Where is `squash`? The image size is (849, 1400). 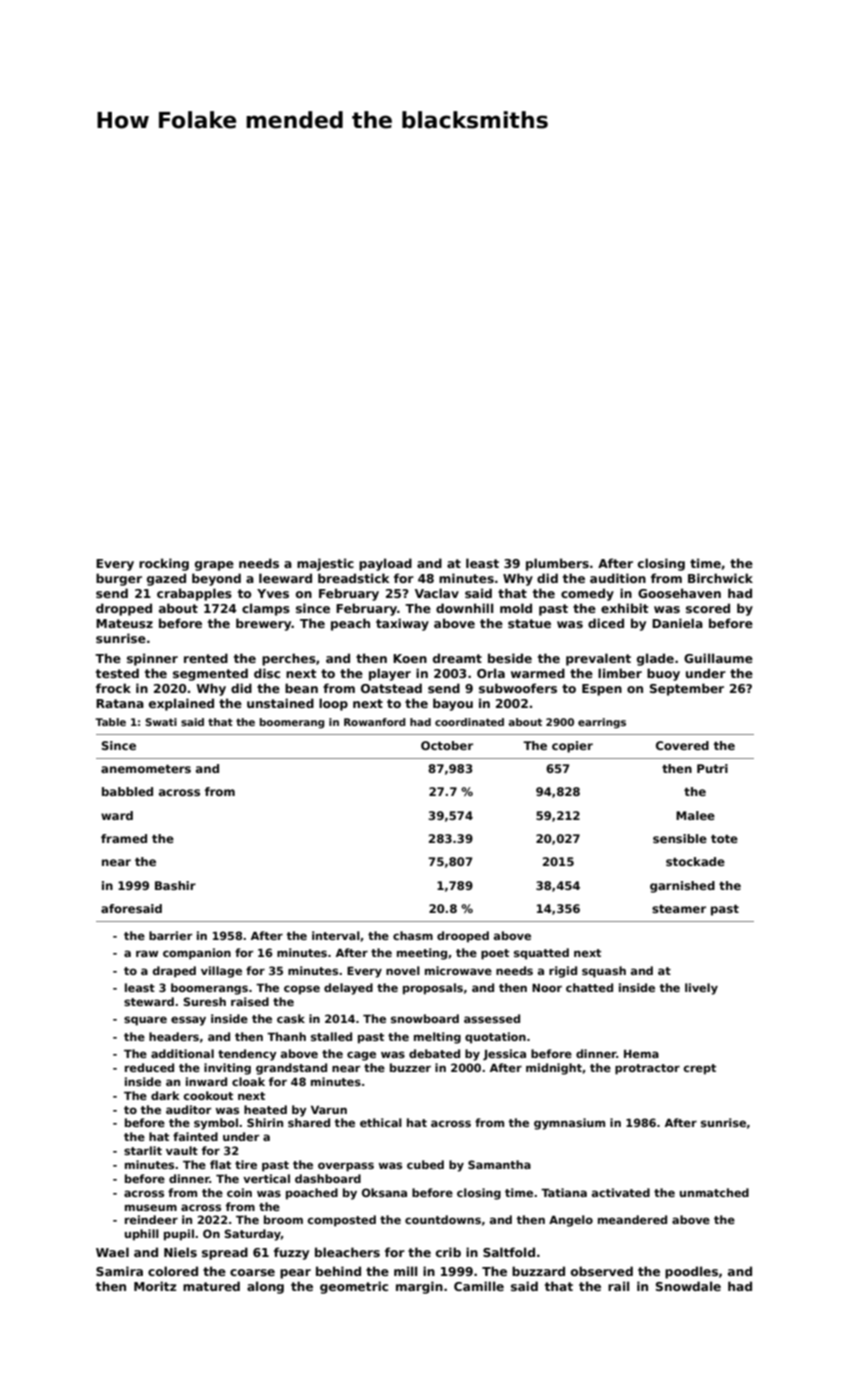
squash is located at coordinates (604, 972).
